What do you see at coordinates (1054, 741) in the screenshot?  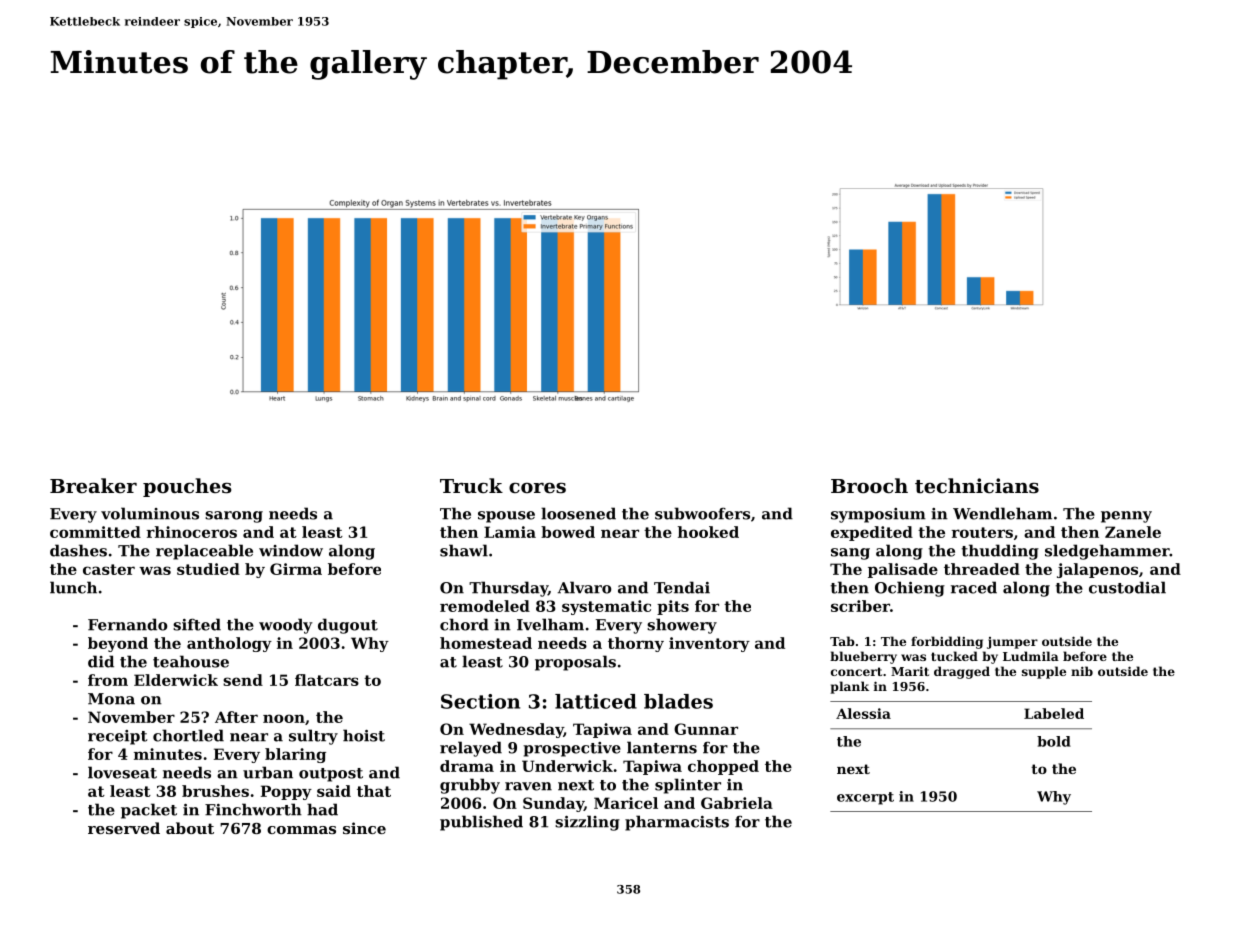 I see `bold` at bounding box center [1054, 741].
